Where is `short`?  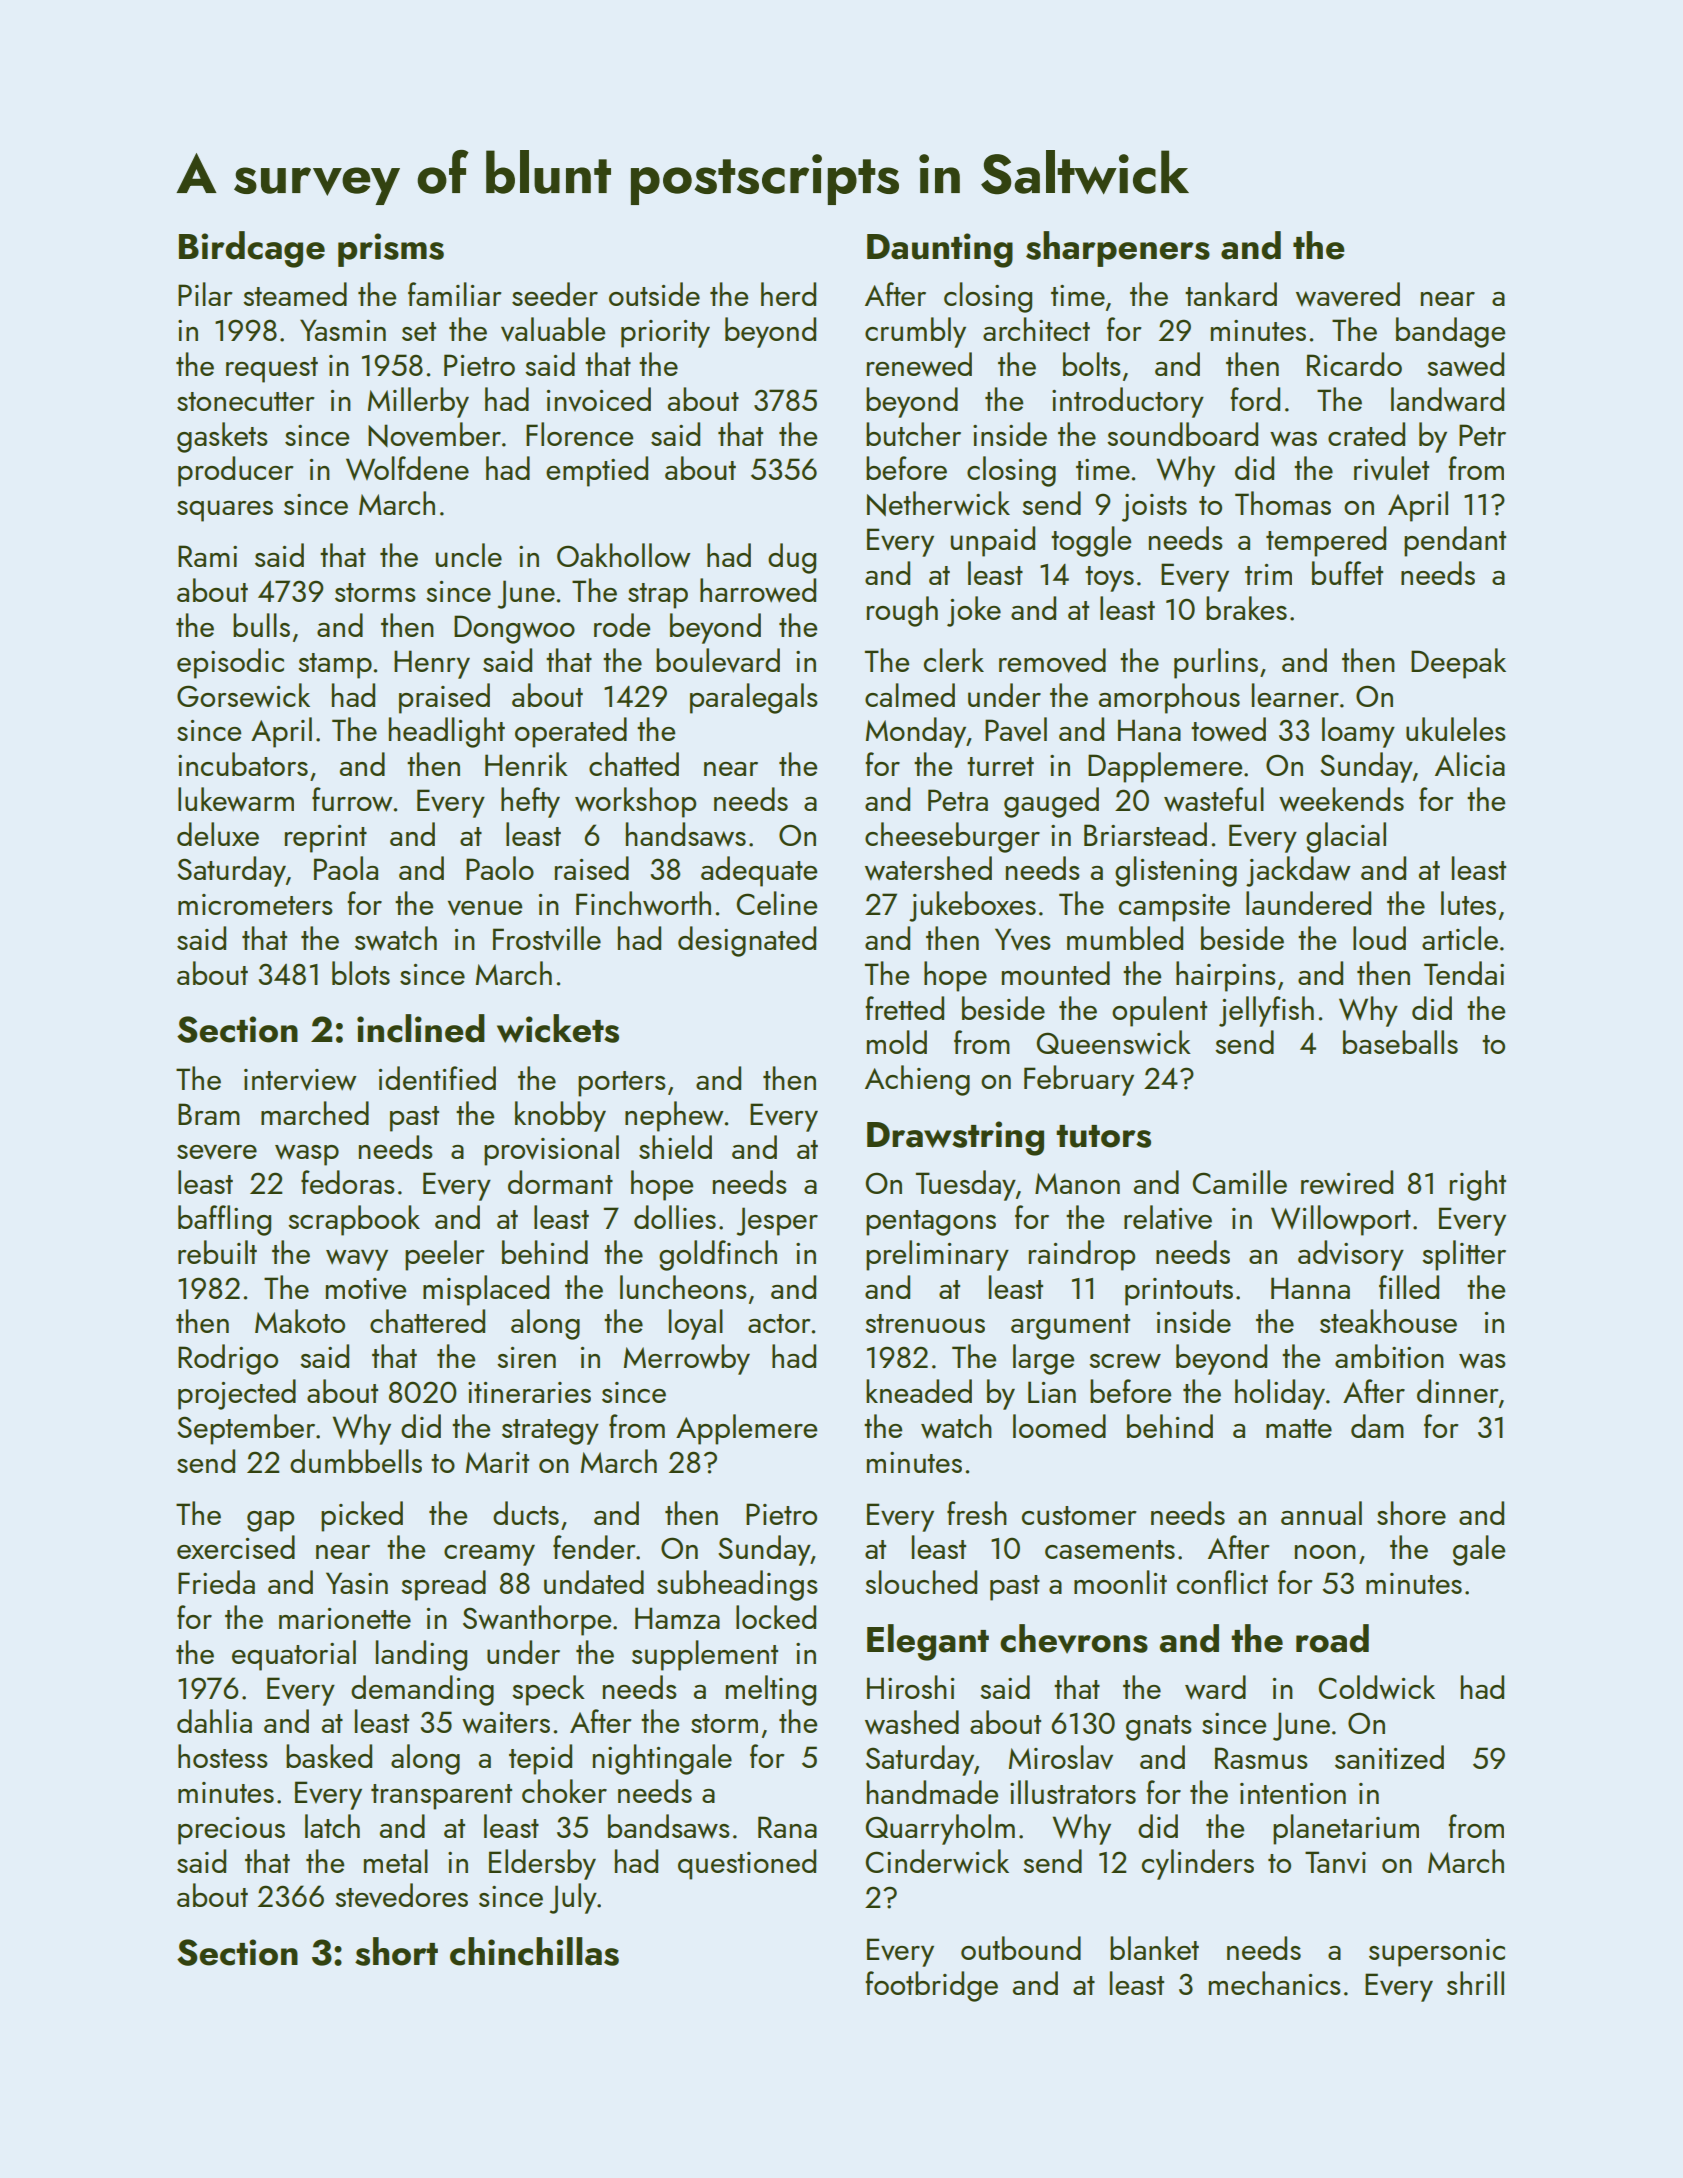 short is located at coordinates (396, 1951).
